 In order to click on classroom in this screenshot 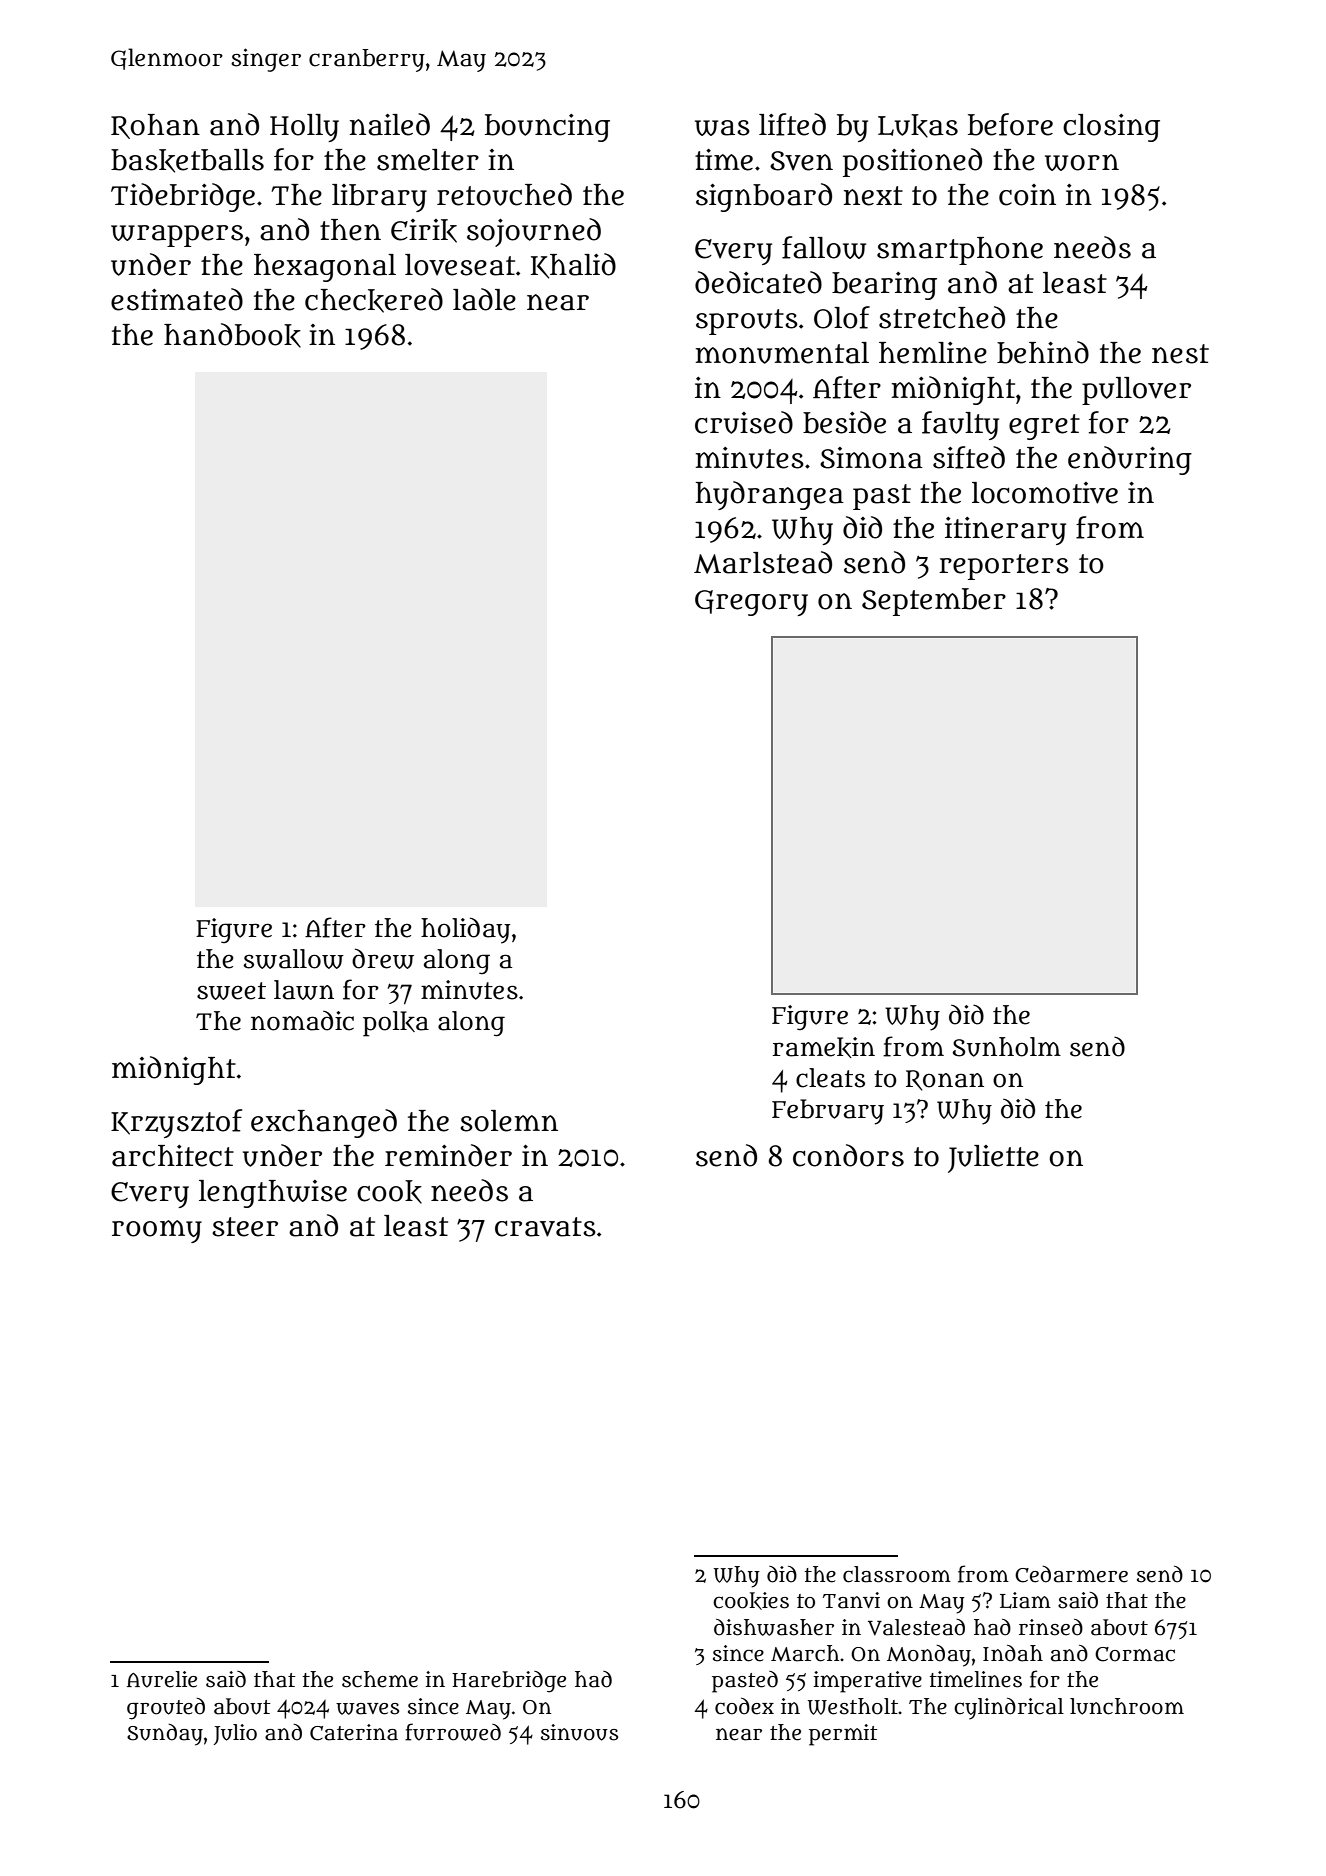, I will do `click(897, 1574)`.
